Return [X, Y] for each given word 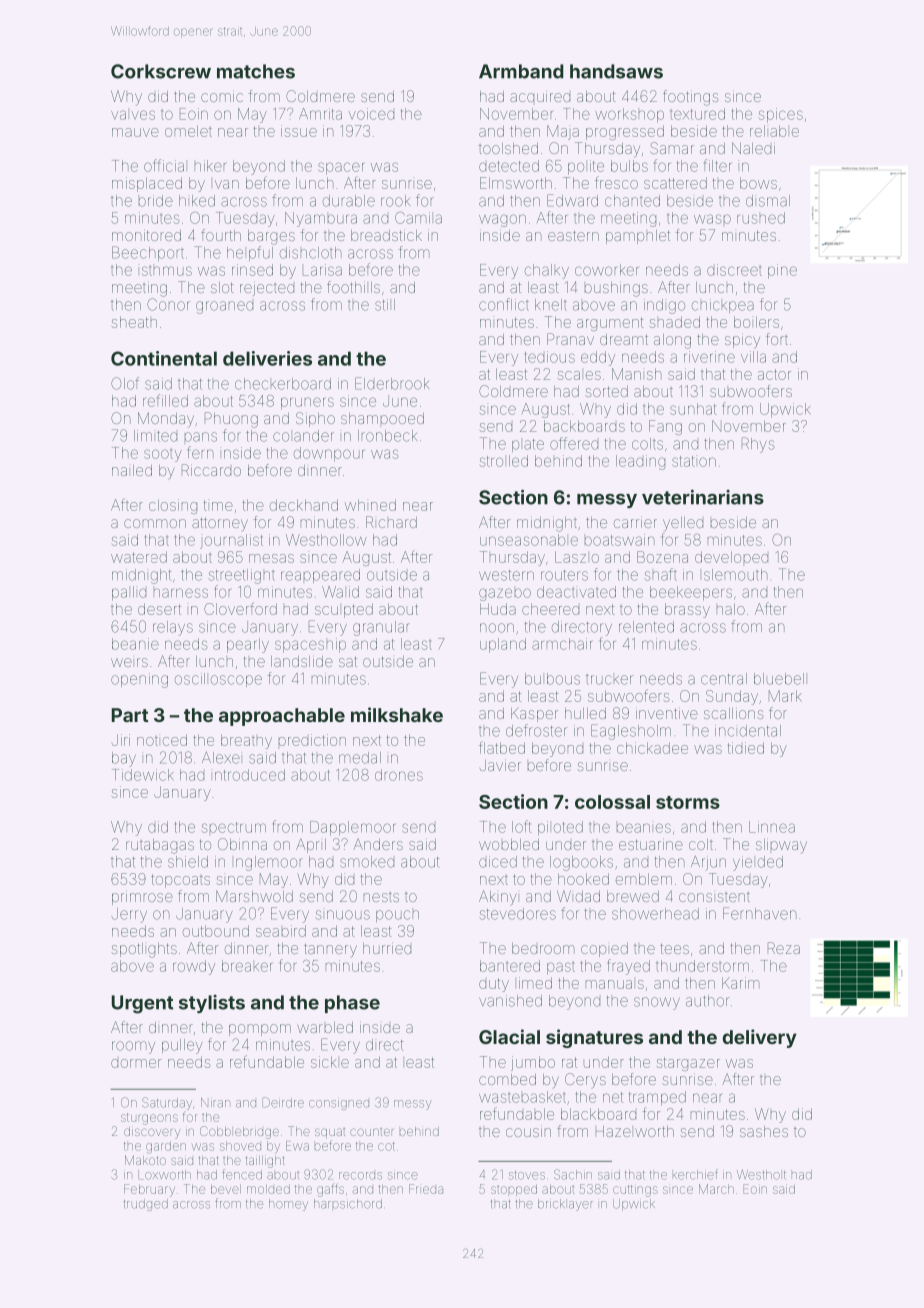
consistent [714, 897]
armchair [562, 644]
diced [498, 862]
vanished [510, 1001]
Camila [418, 218]
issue [299, 131]
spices [781, 115]
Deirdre [283, 1102]
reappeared [320, 576]
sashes [764, 1131]
